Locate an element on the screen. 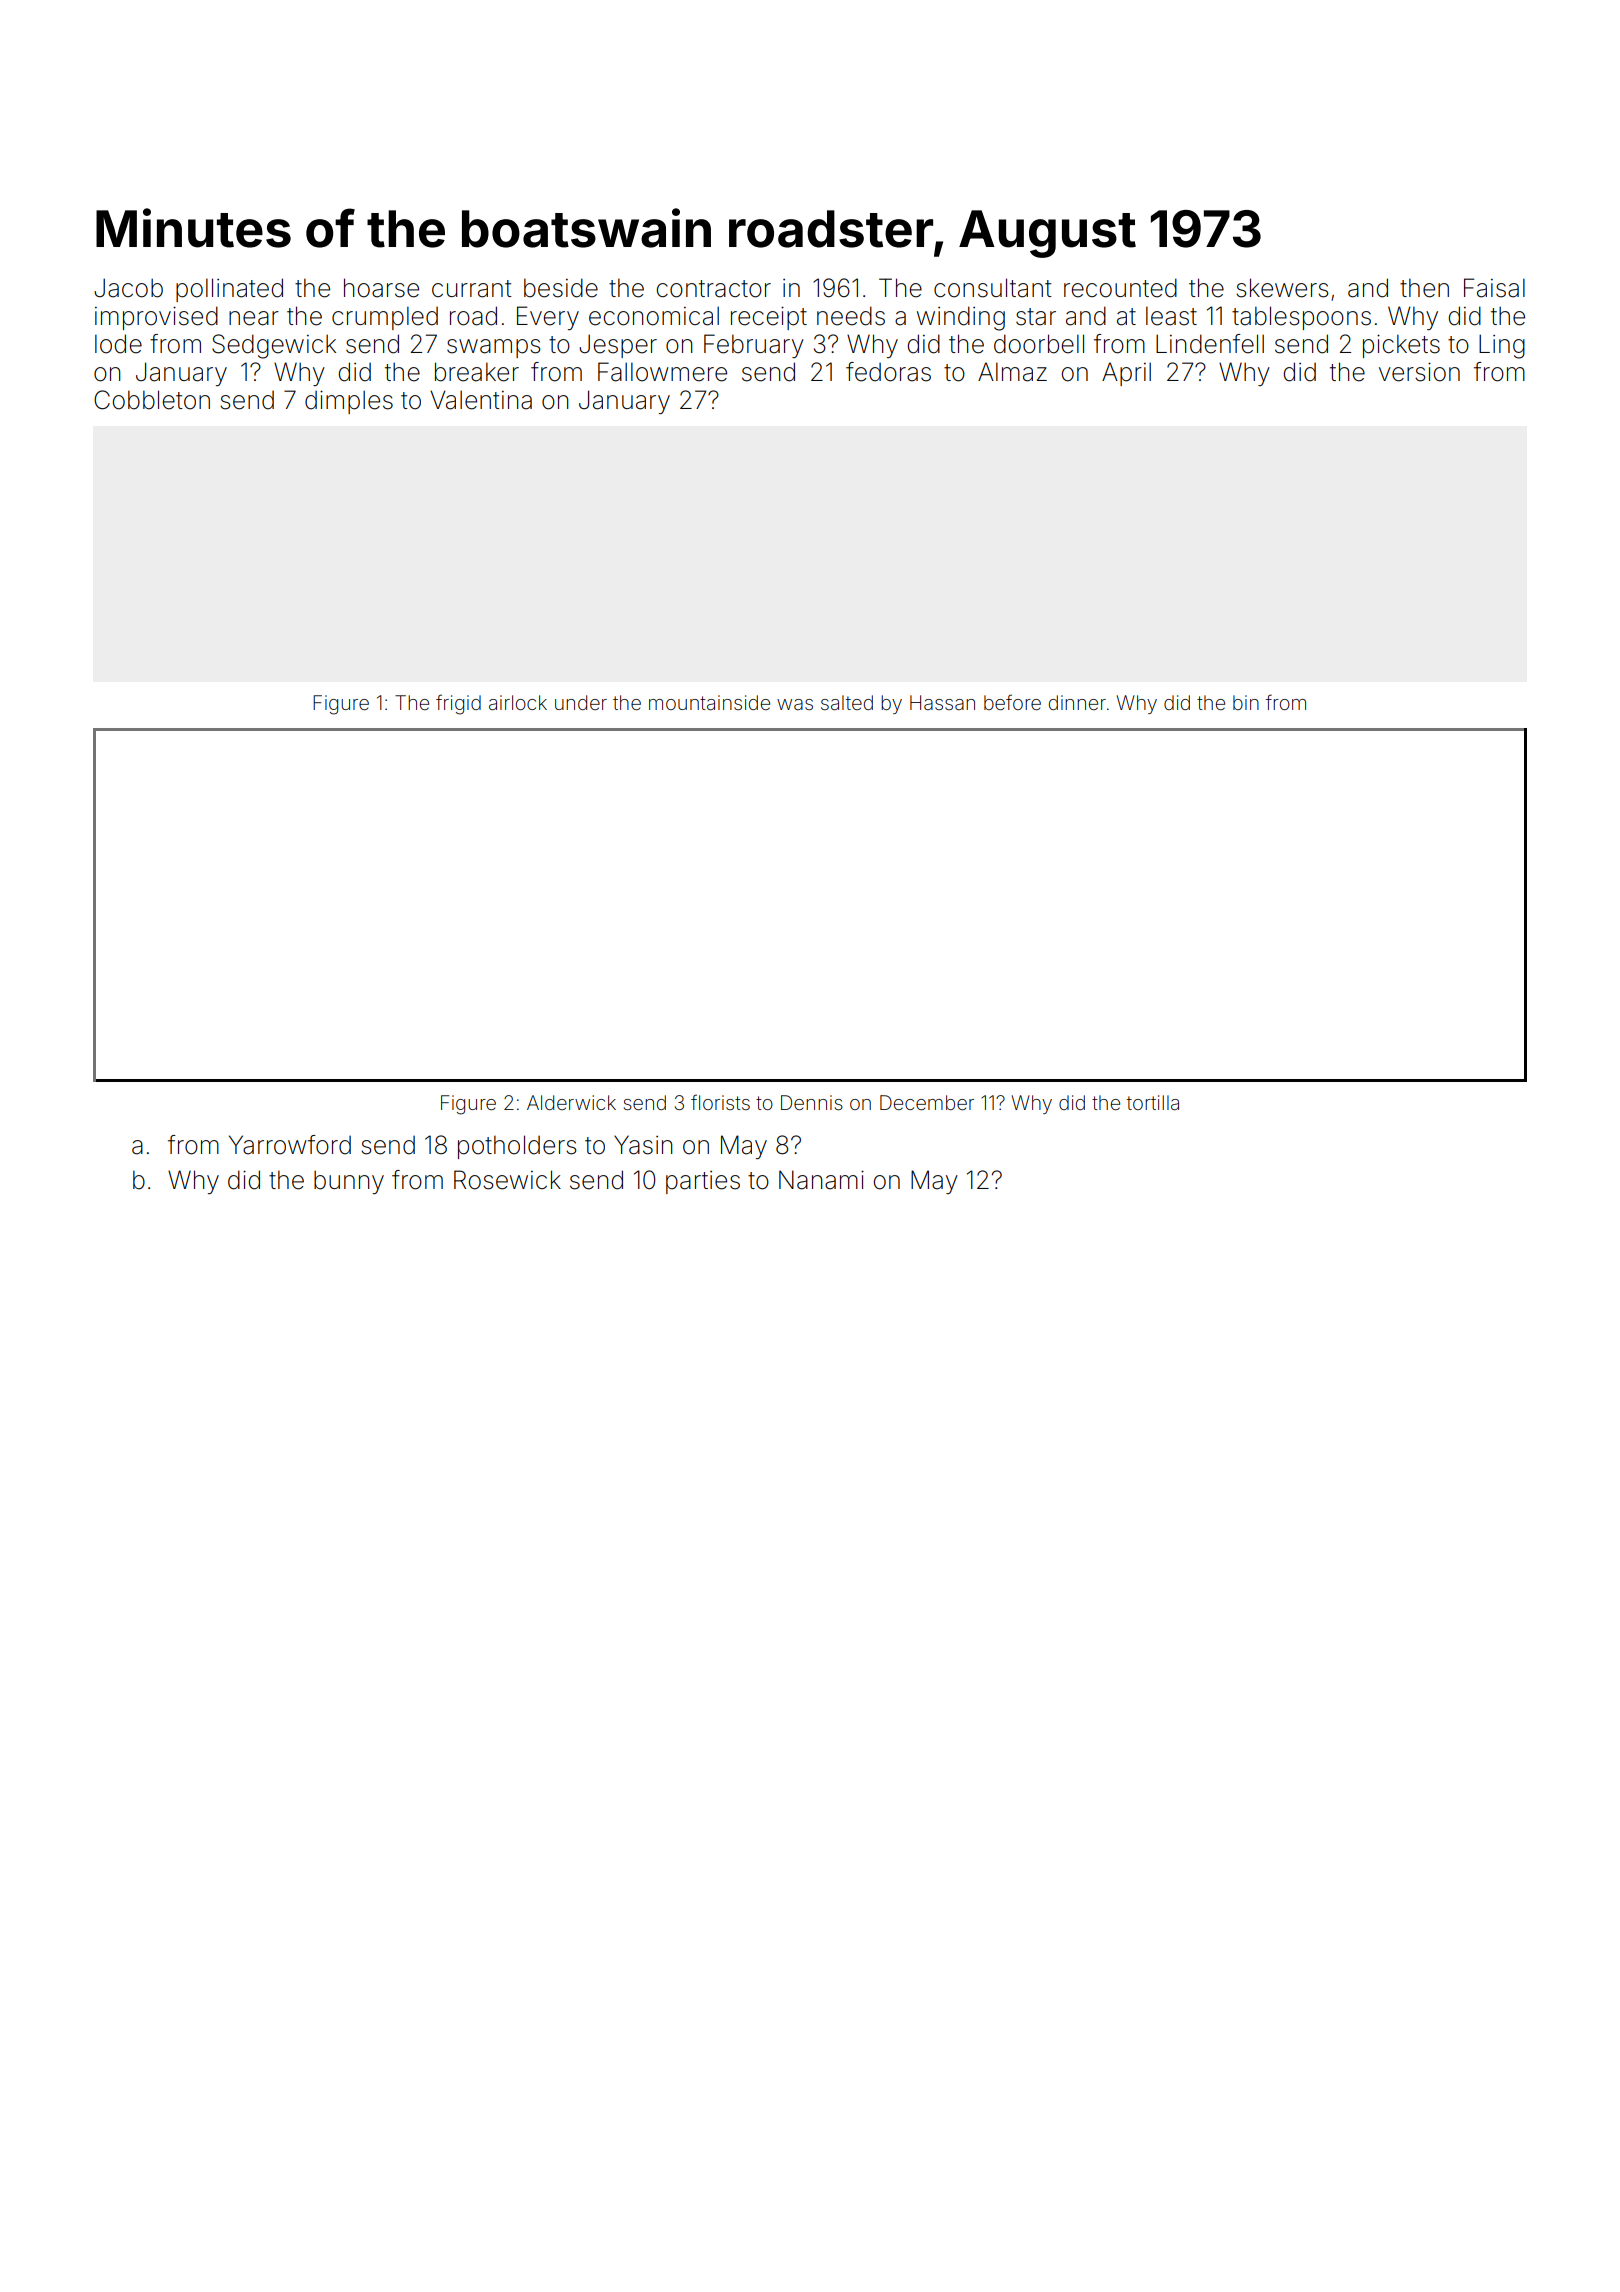 Image resolution: width=1620 pixels, height=2292 pixels. was is located at coordinates (795, 704).
